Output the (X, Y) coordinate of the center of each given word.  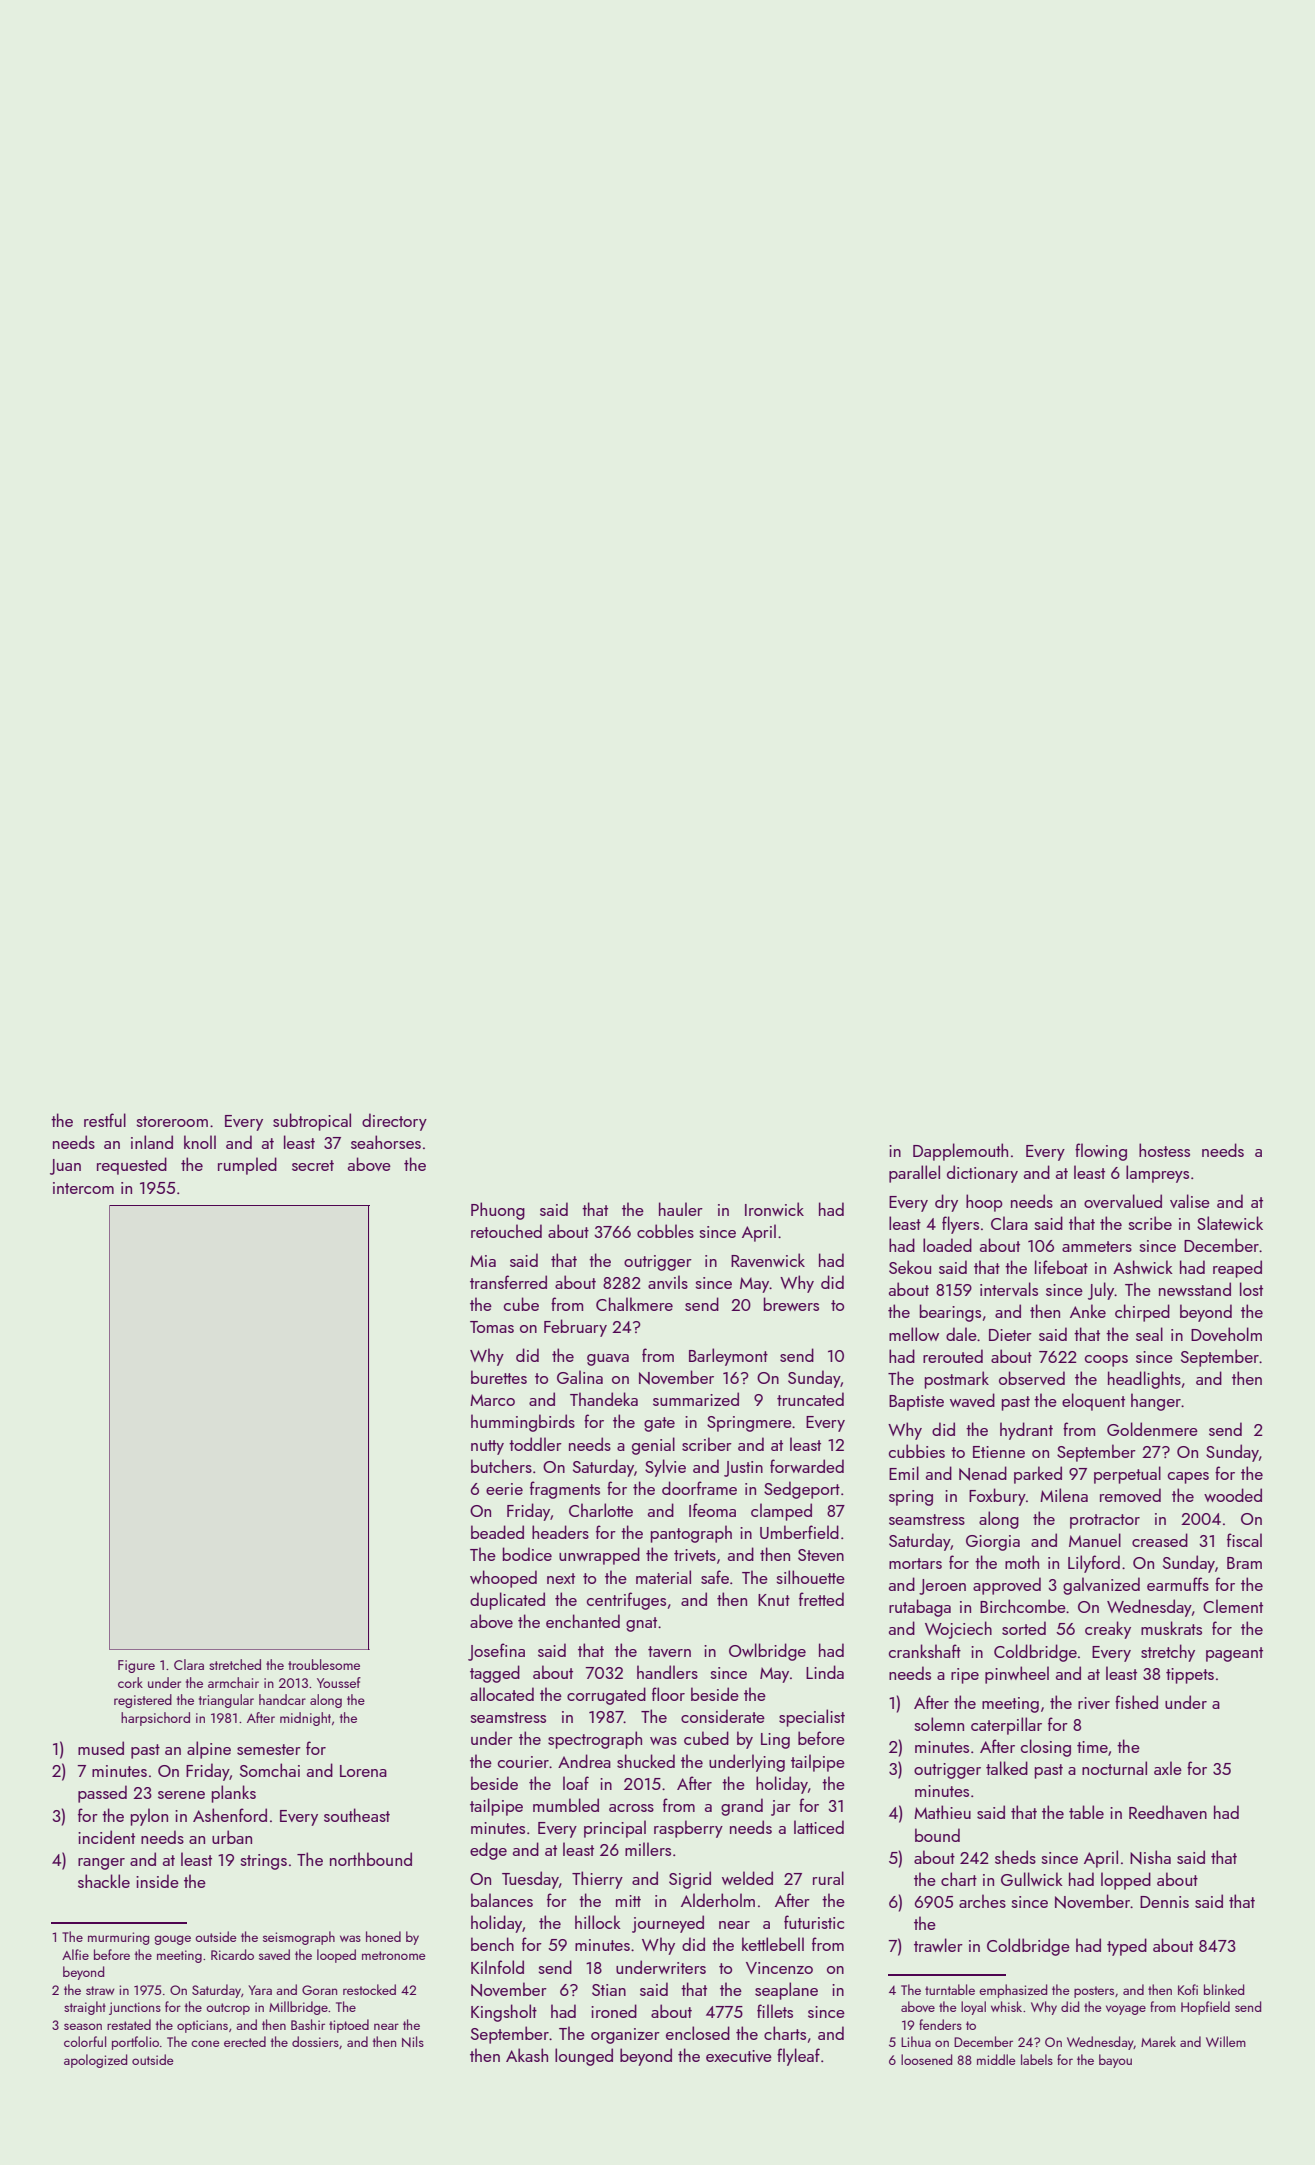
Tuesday (530, 1880)
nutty (487, 1447)
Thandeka (604, 1399)
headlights (1144, 1380)
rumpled (247, 1166)
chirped (1142, 1313)
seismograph (299, 1938)
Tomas (492, 1327)
